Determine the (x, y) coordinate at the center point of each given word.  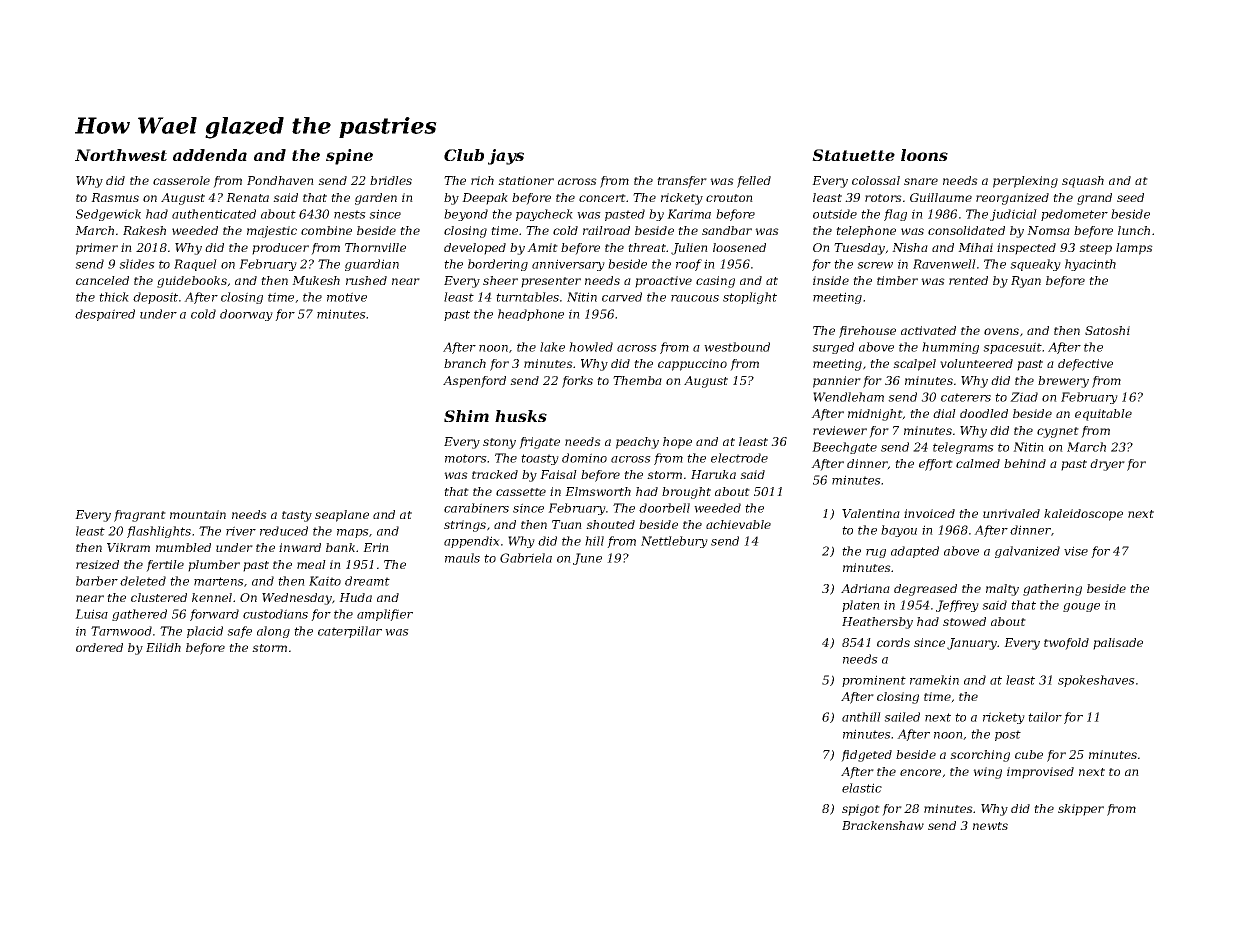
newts (990, 826)
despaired (105, 315)
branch (465, 363)
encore (920, 772)
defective (1085, 365)
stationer (526, 180)
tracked (495, 474)
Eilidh (163, 647)
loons (924, 155)
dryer (1107, 465)
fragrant (140, 516)
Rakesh (144, 230)
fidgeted (866, 756)
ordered (99, 647)
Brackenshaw (883, 825)
